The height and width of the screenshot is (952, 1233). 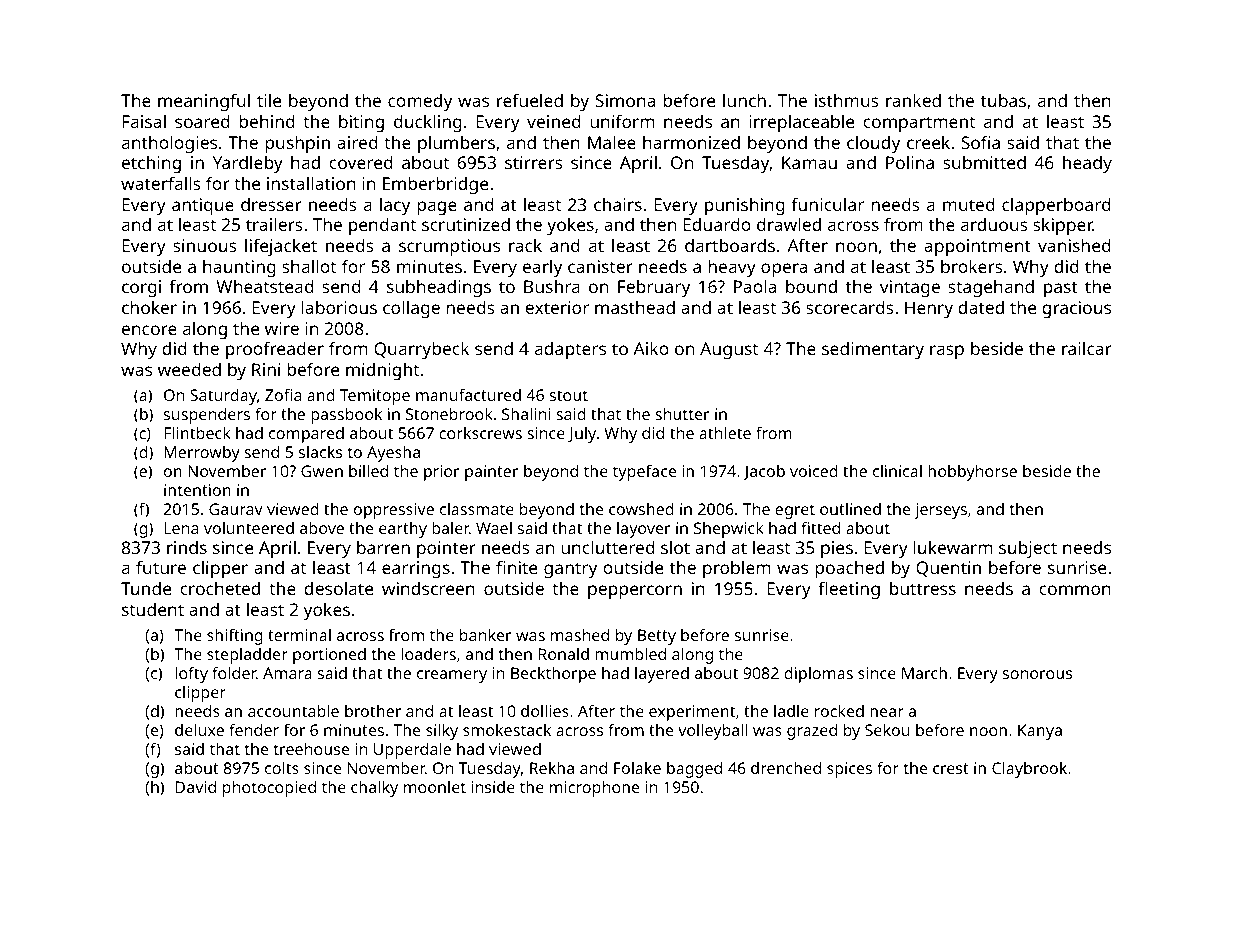 I want to click on railcar, so click(x=1087, y=348).
